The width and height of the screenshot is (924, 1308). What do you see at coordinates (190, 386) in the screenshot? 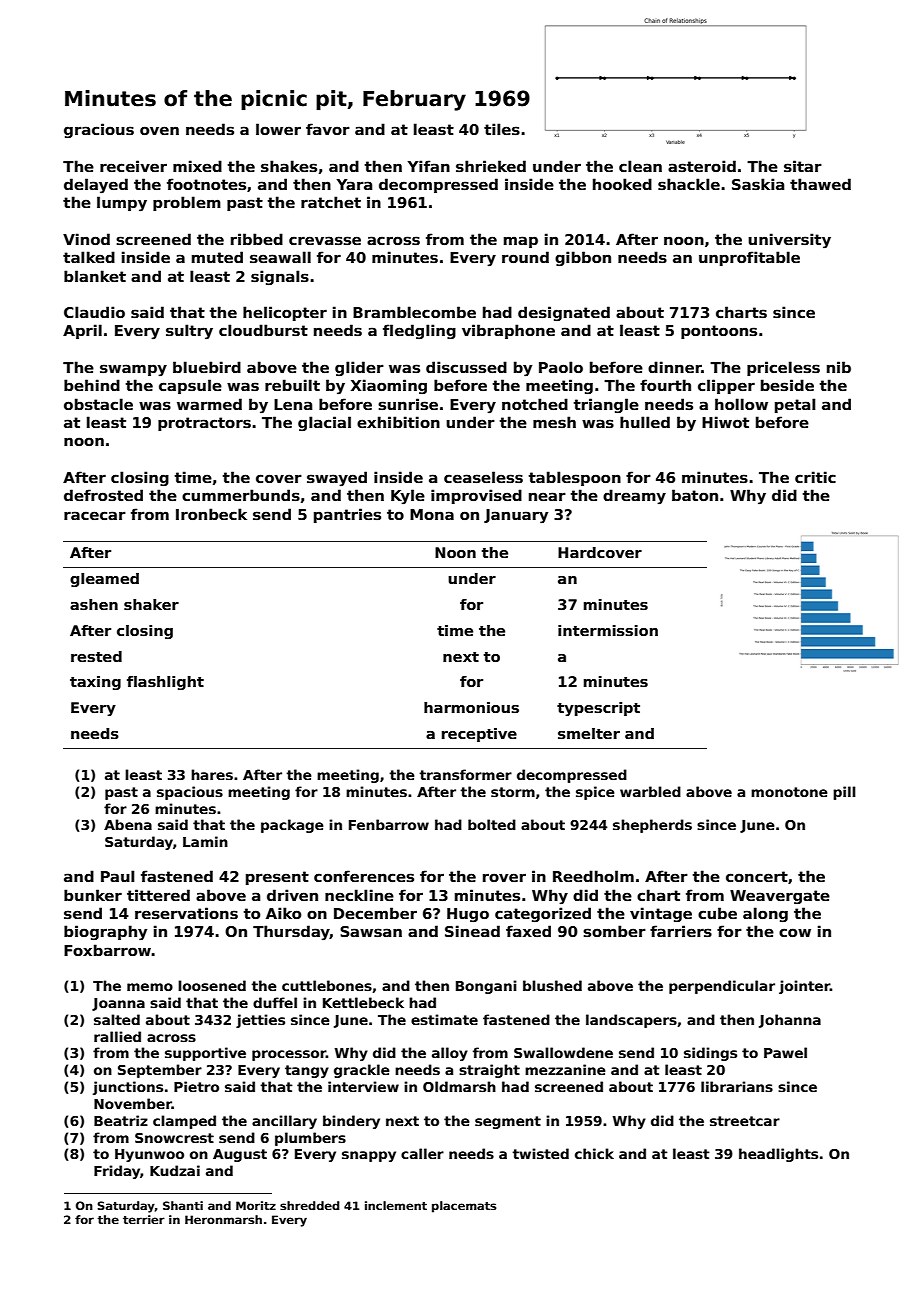
I see `capsule` at bounding box center [190, 386].
